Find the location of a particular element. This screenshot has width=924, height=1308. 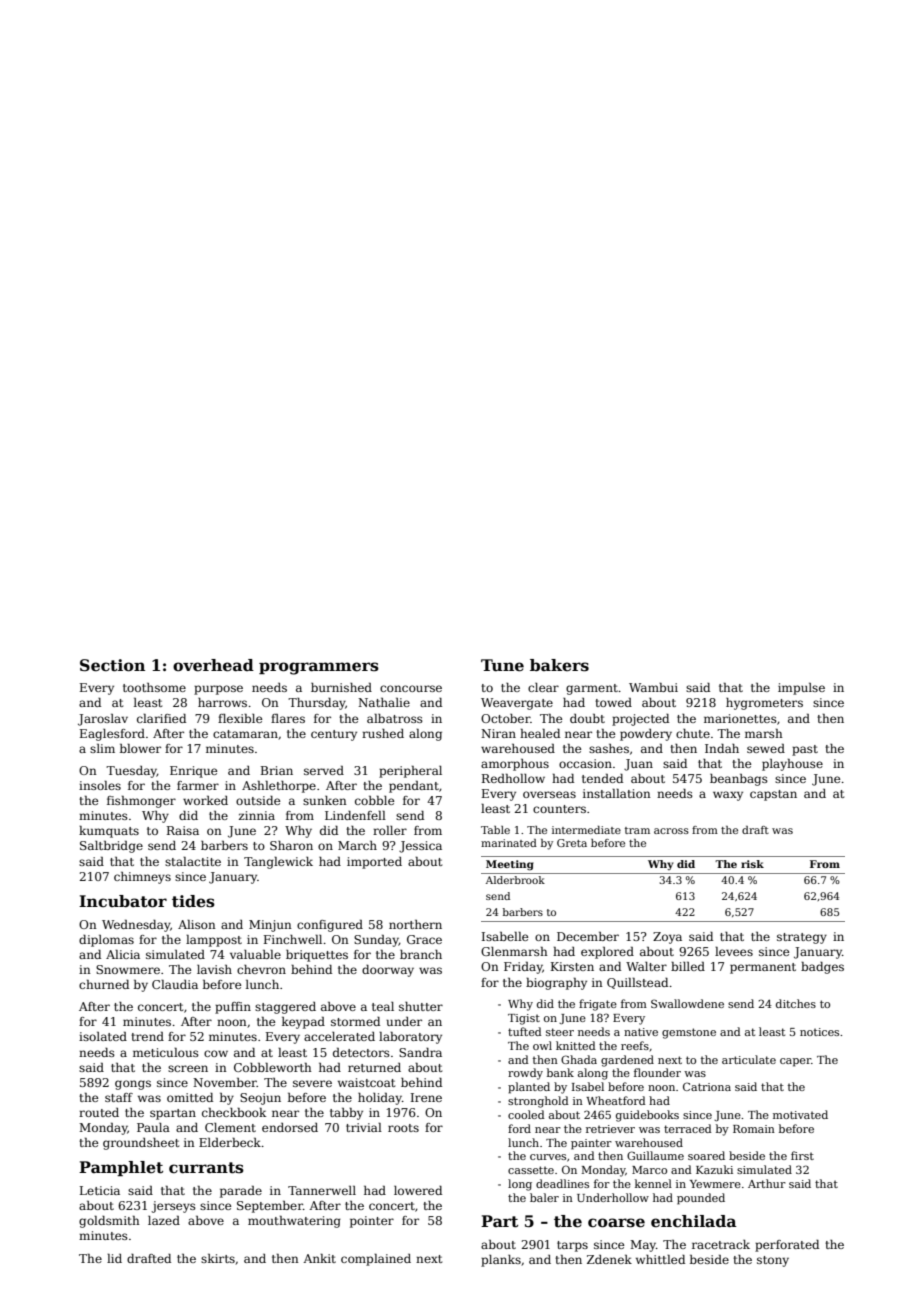

Pamphlet is located at coordinates (121, 1168).
